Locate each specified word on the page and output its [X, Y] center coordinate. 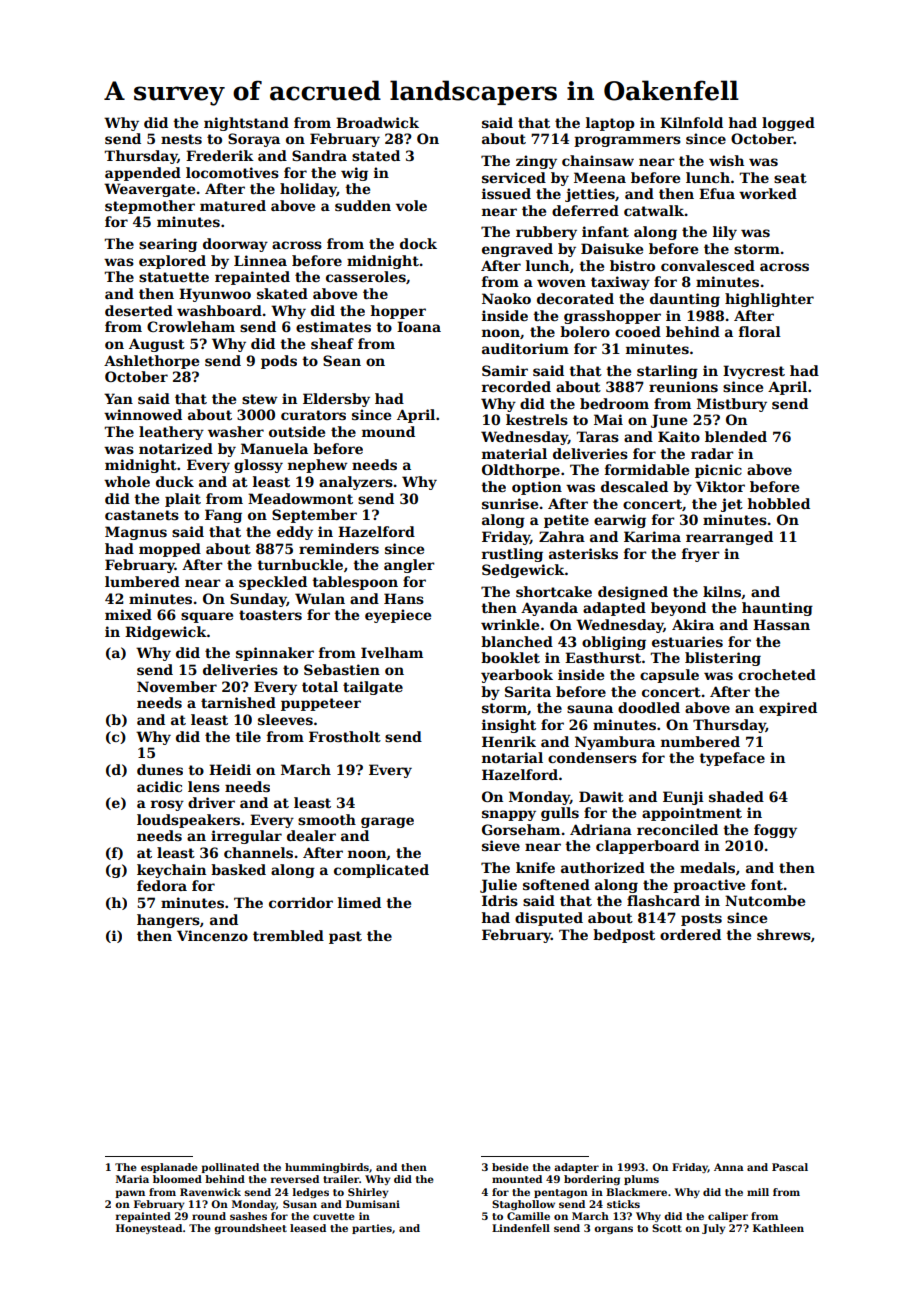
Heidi [230, 769]
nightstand [246, 124]
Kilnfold [691, 122]
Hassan [781, 624]
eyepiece [398, 616]
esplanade [169, 1168]
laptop [610, 124]
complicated [381, 871]
